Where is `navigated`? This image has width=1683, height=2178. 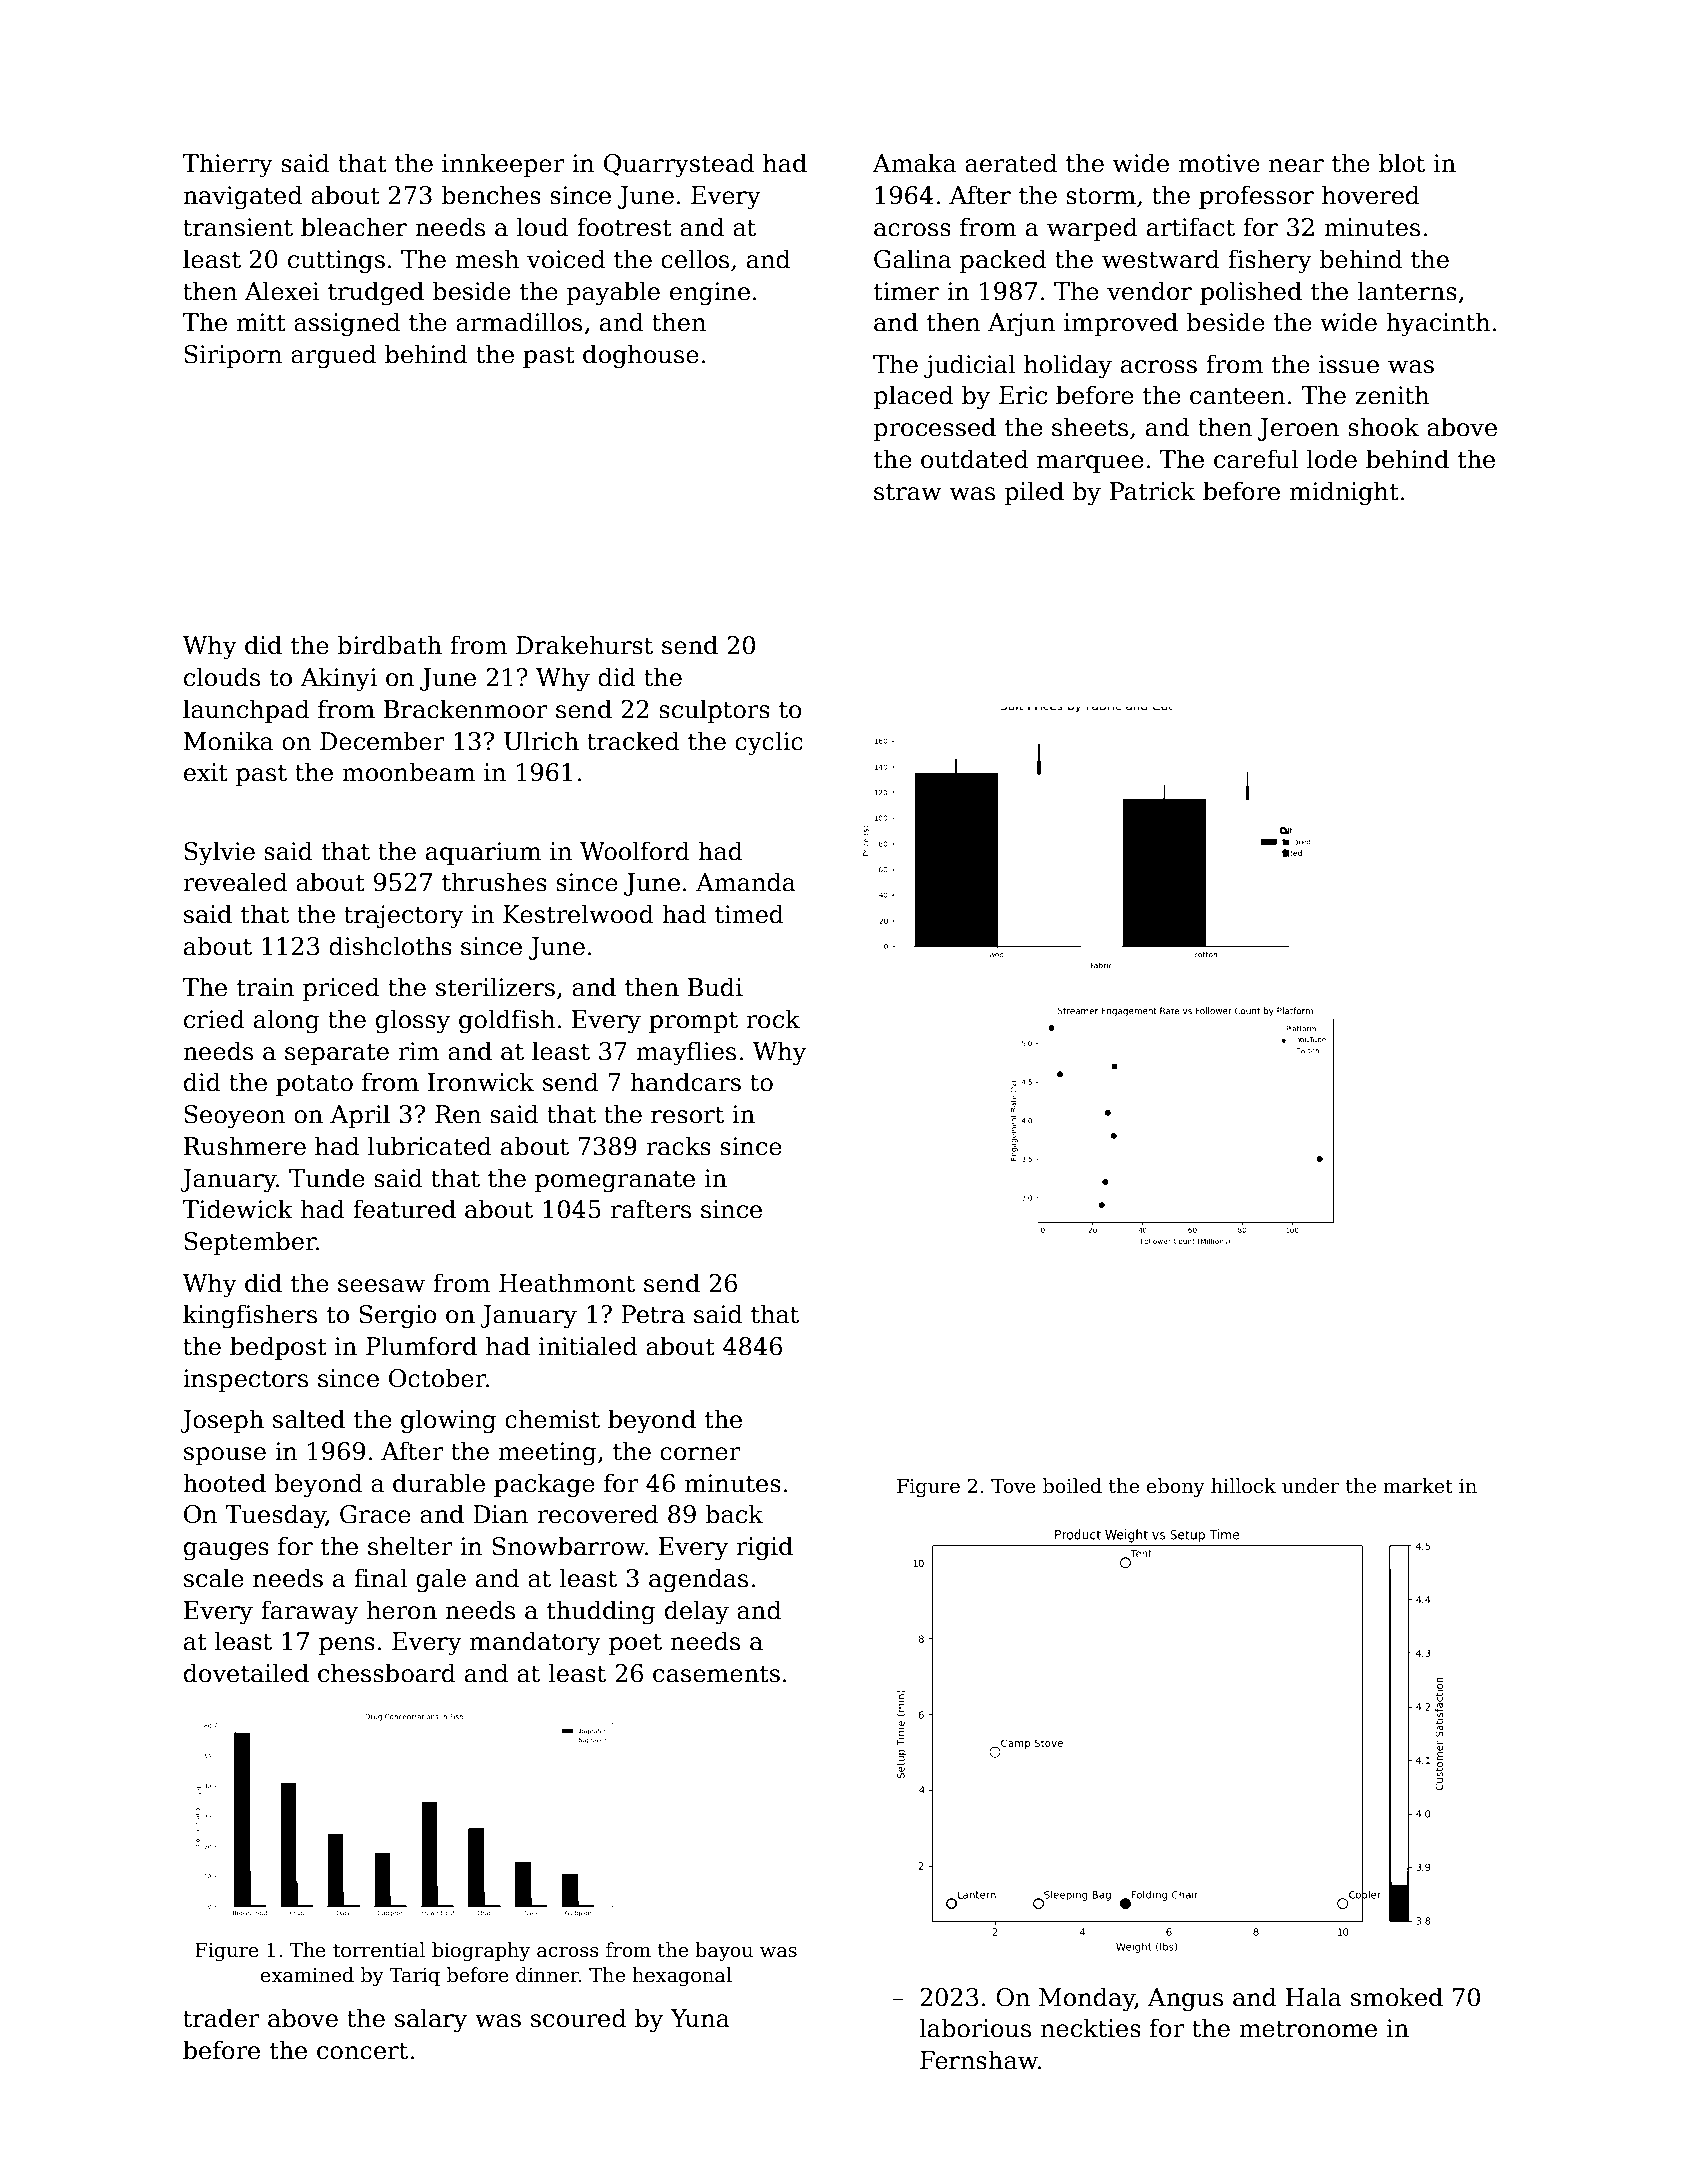
navigated is located at coordinates (242, 197).
